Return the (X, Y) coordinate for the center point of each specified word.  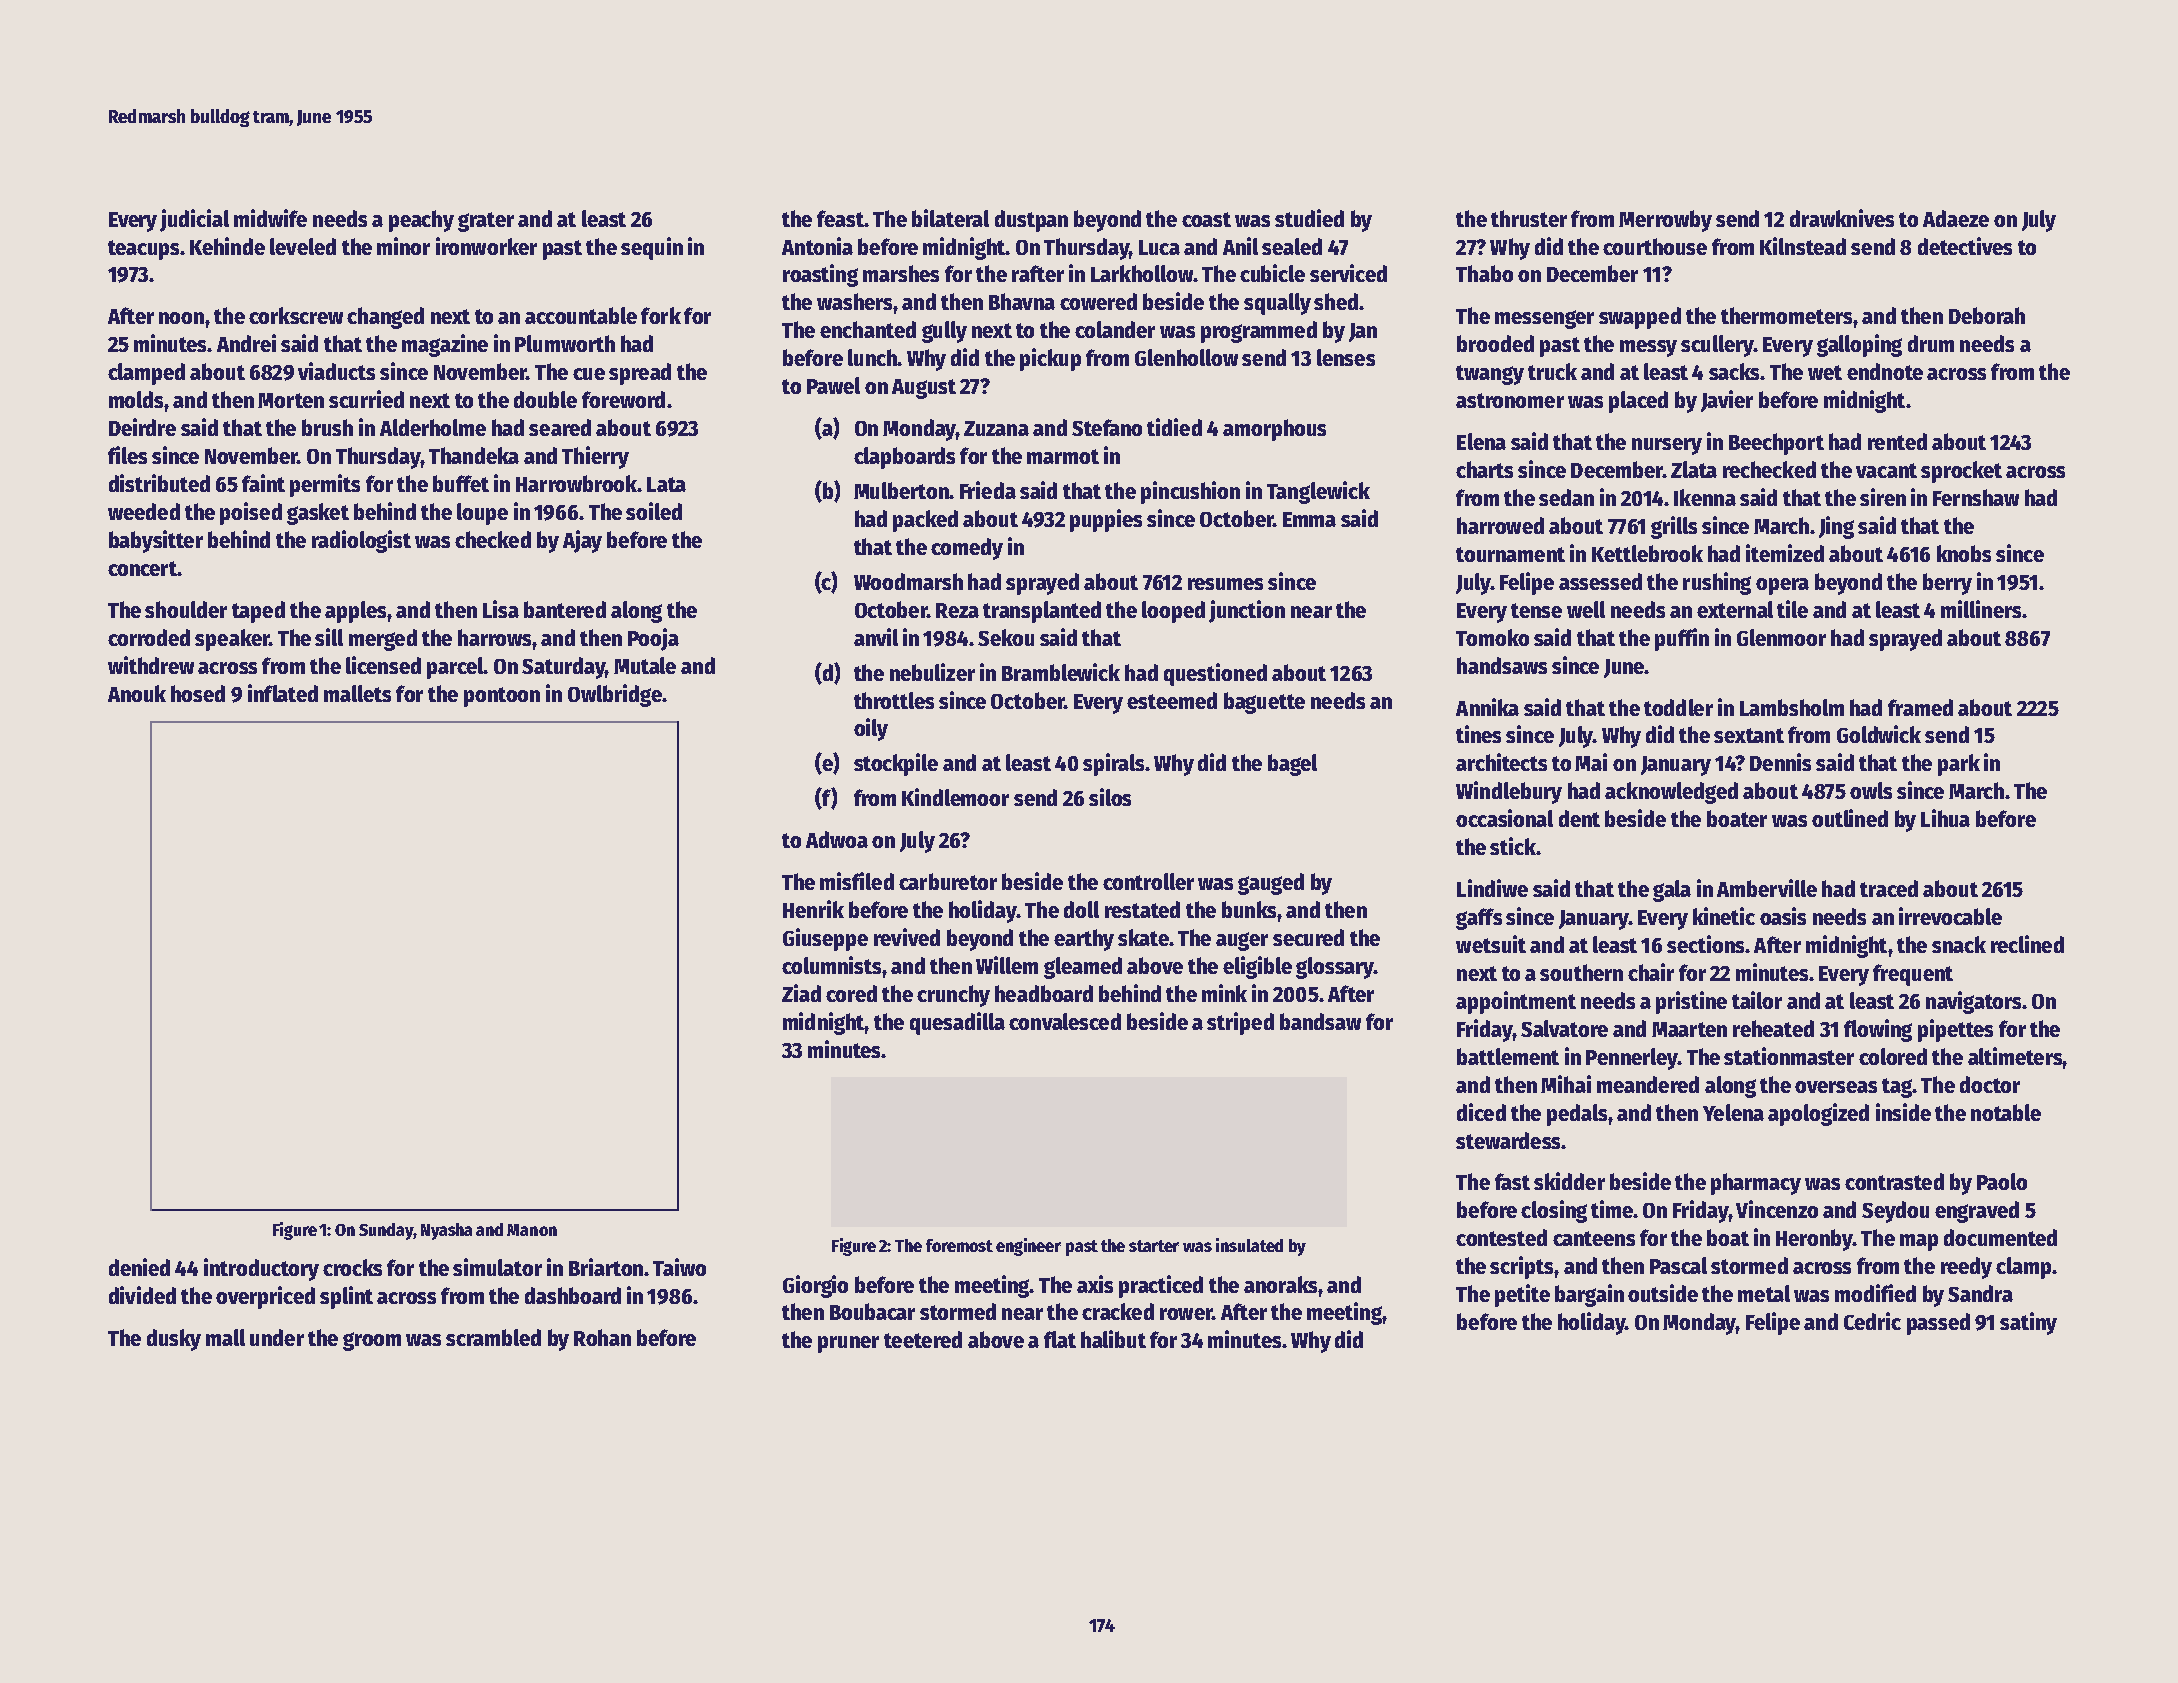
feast (840, 218)
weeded (144, 511)
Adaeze (1956, 218)
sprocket (1961, 472)
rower (1186, 1314)
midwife (270, 218)
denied (139, 1267)
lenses (1346, 357)
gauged (1271, 884)
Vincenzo (1777, 1209)
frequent (1913, 975)
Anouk (137, 693)
